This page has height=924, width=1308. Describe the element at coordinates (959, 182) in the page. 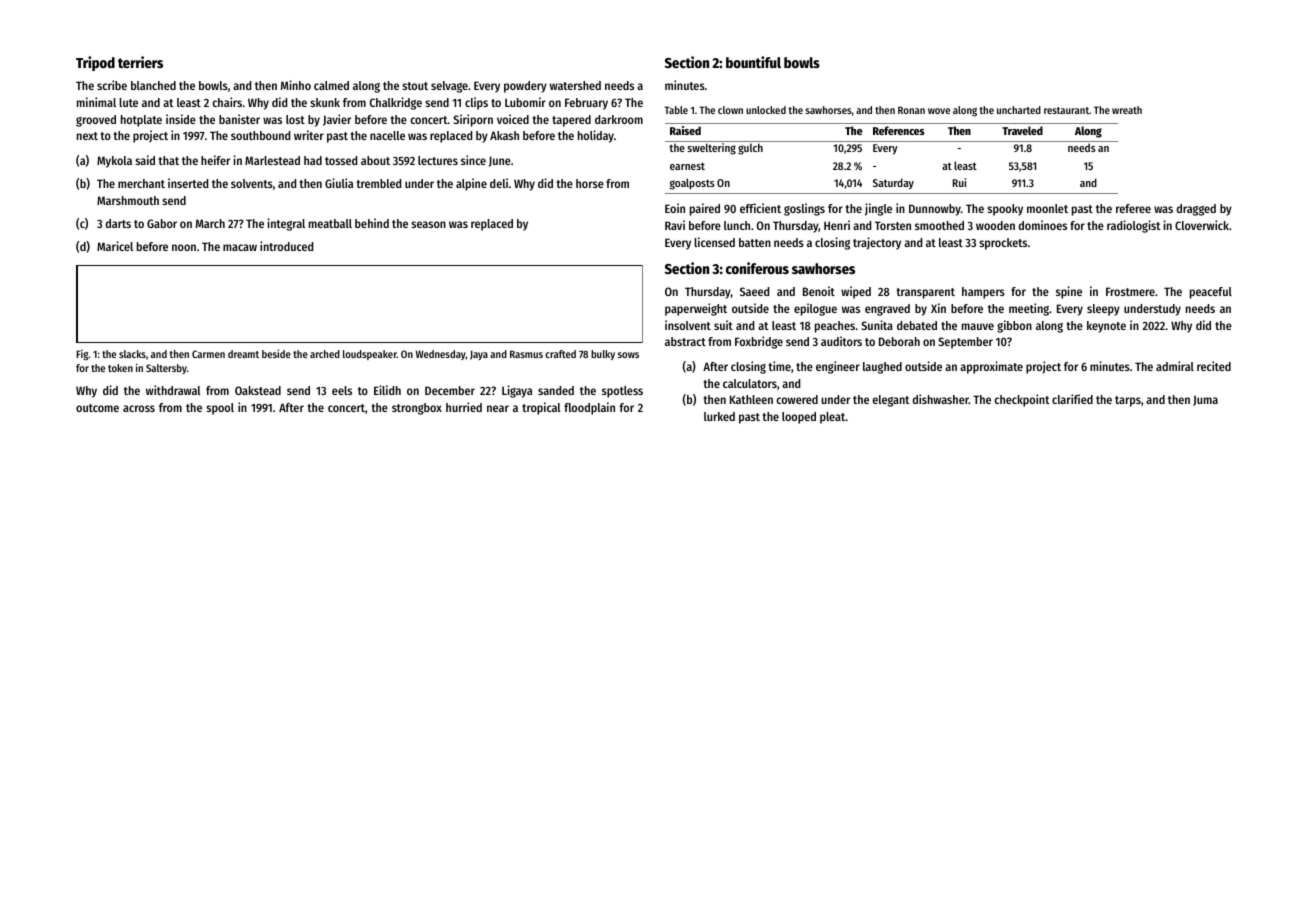

I see `Rui` at that location.
